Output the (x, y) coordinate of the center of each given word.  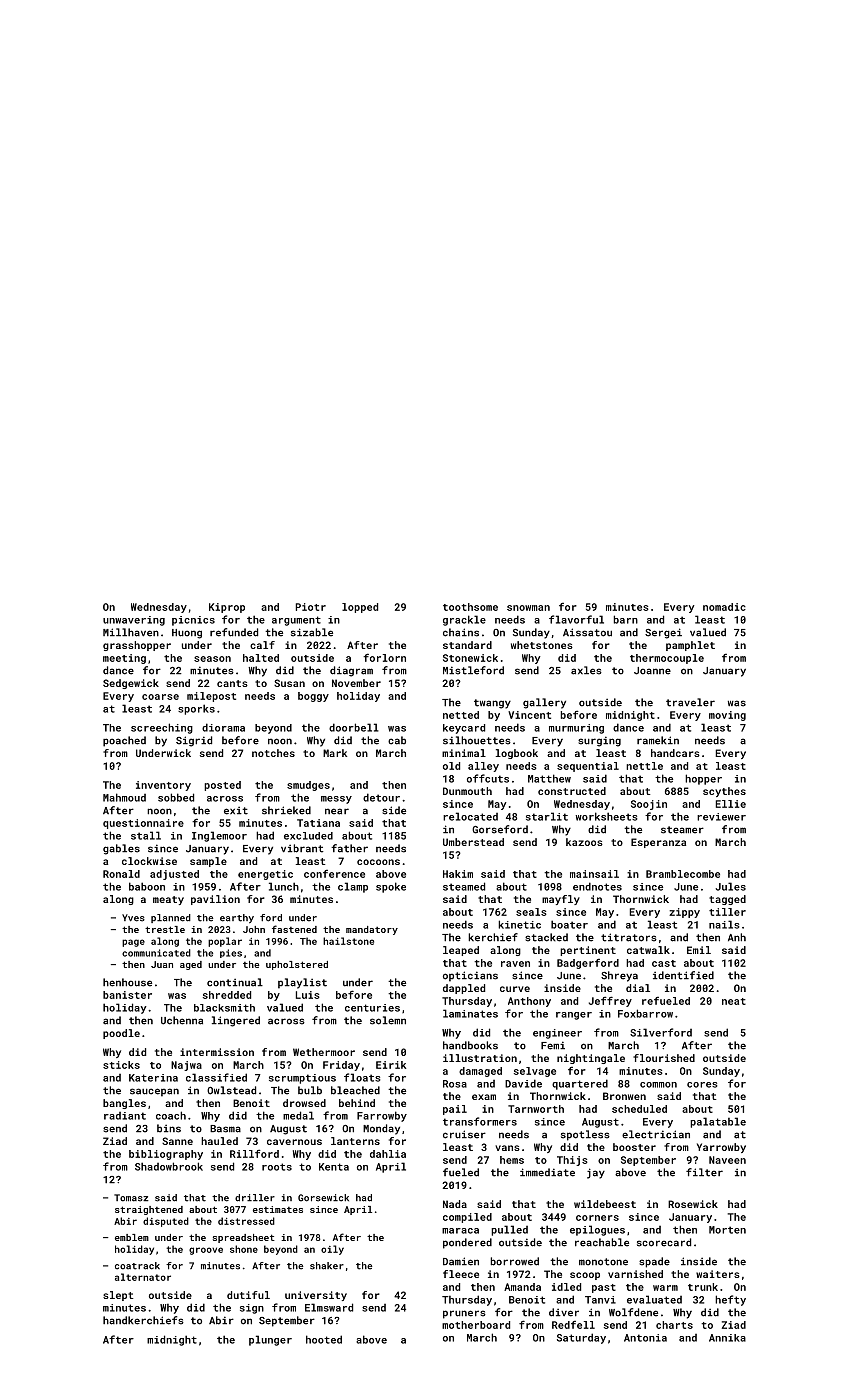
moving (727, 716)
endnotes (597, 886)
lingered (236, 1021)
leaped (461, 951)
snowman (528, 608)
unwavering (134, 621)
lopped (360, 608)
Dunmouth (467, 791)
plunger (270, 1340)
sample (208, 862)
